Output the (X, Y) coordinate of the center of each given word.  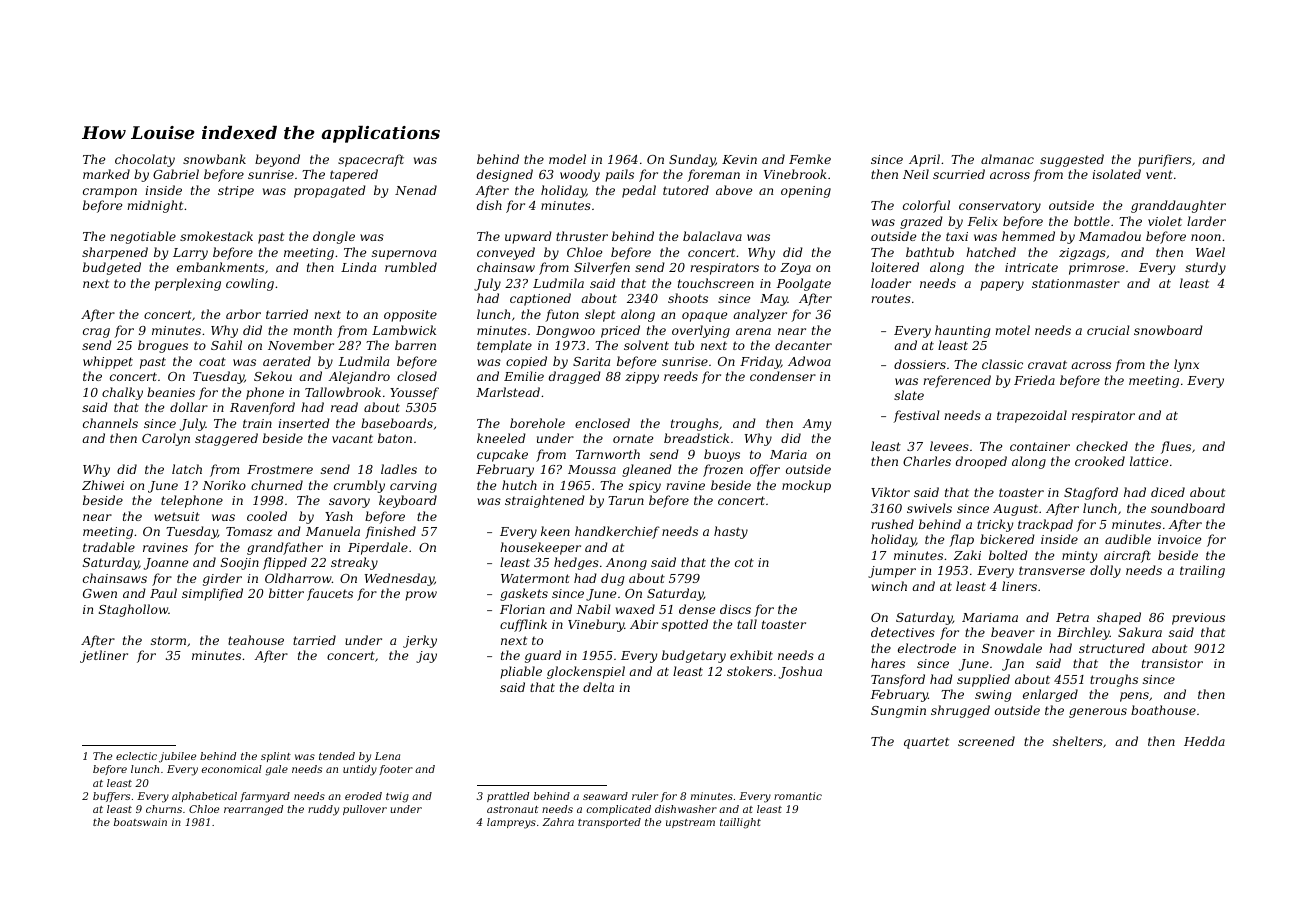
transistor (1172, 663)
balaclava (712, 236)
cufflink (523, 625)
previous (1198, 619)
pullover (365, 810)
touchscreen (716, 283)
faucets (330, 594)
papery (1002, 286)
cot (744, 562)
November (301, 345)
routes (891, 298)
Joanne (166, 564)
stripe (236, 192)
